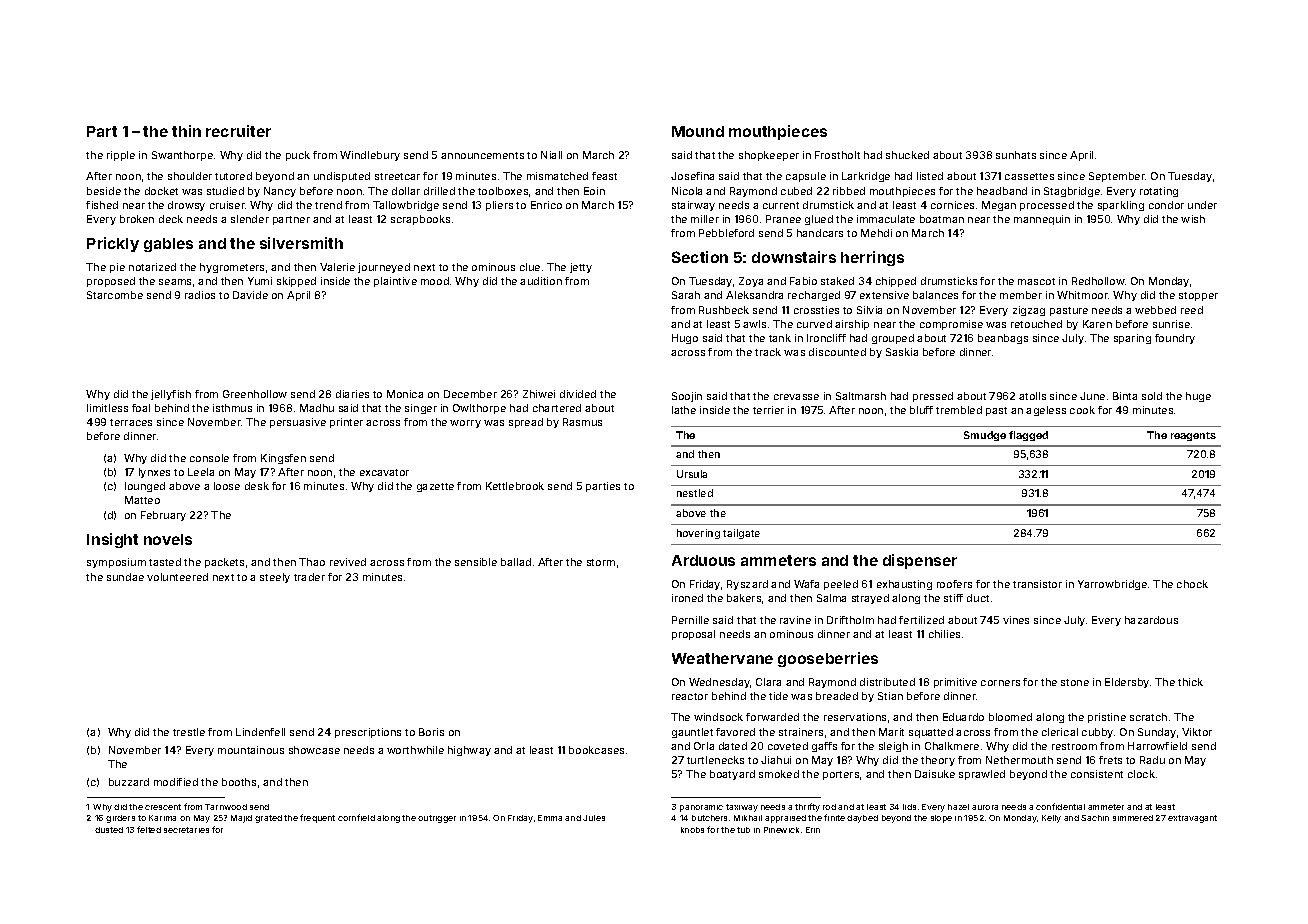  What do you see at coordinates (1016, 155) in the document?
I see `sunhats` at bounding box center [1016, 155].
